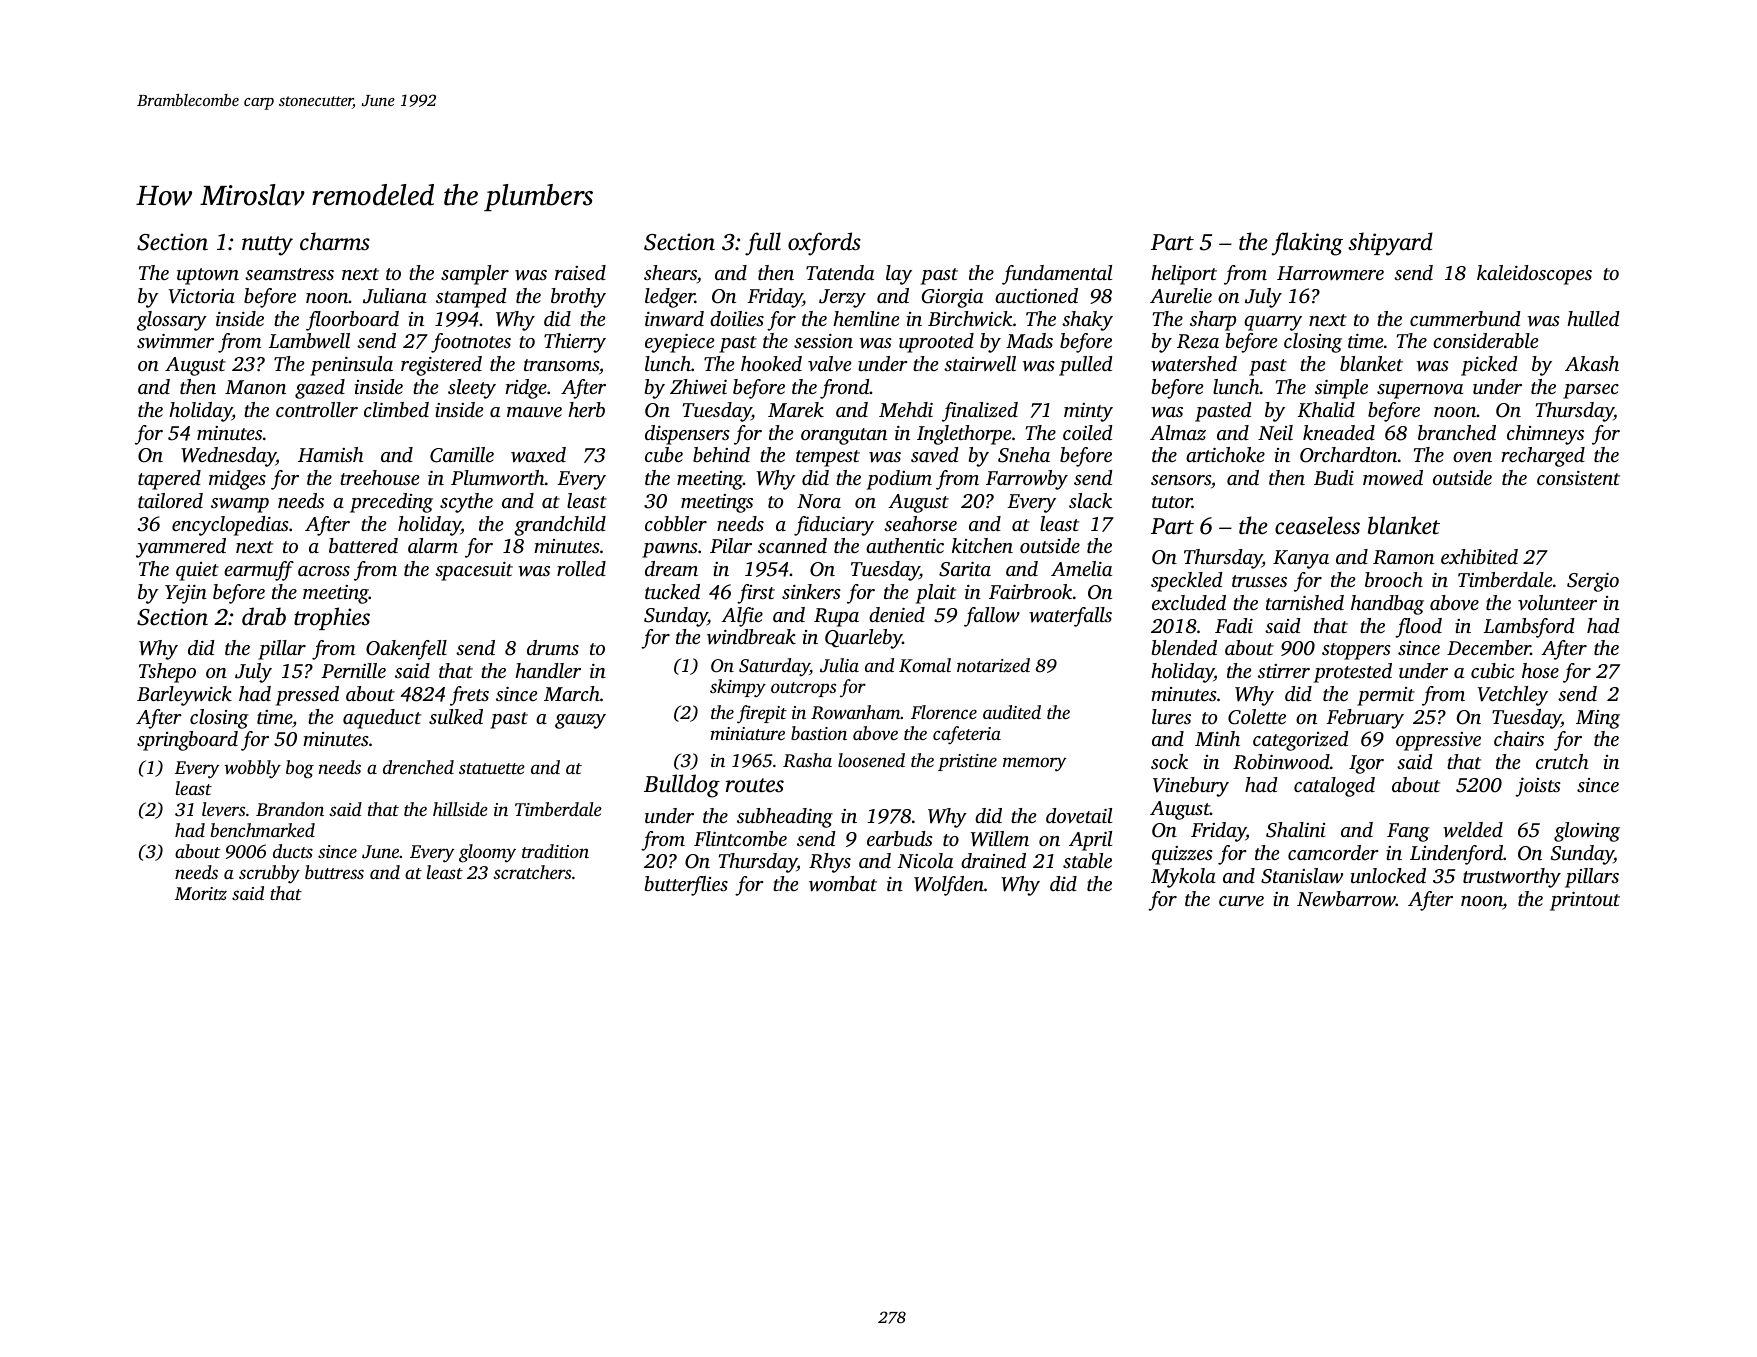 This screenshot has width=1757, height=1357. What do you see at coordinates (1307, 244) in the screenshot?
I see `flaking` at bounding box center [1307, 244].
